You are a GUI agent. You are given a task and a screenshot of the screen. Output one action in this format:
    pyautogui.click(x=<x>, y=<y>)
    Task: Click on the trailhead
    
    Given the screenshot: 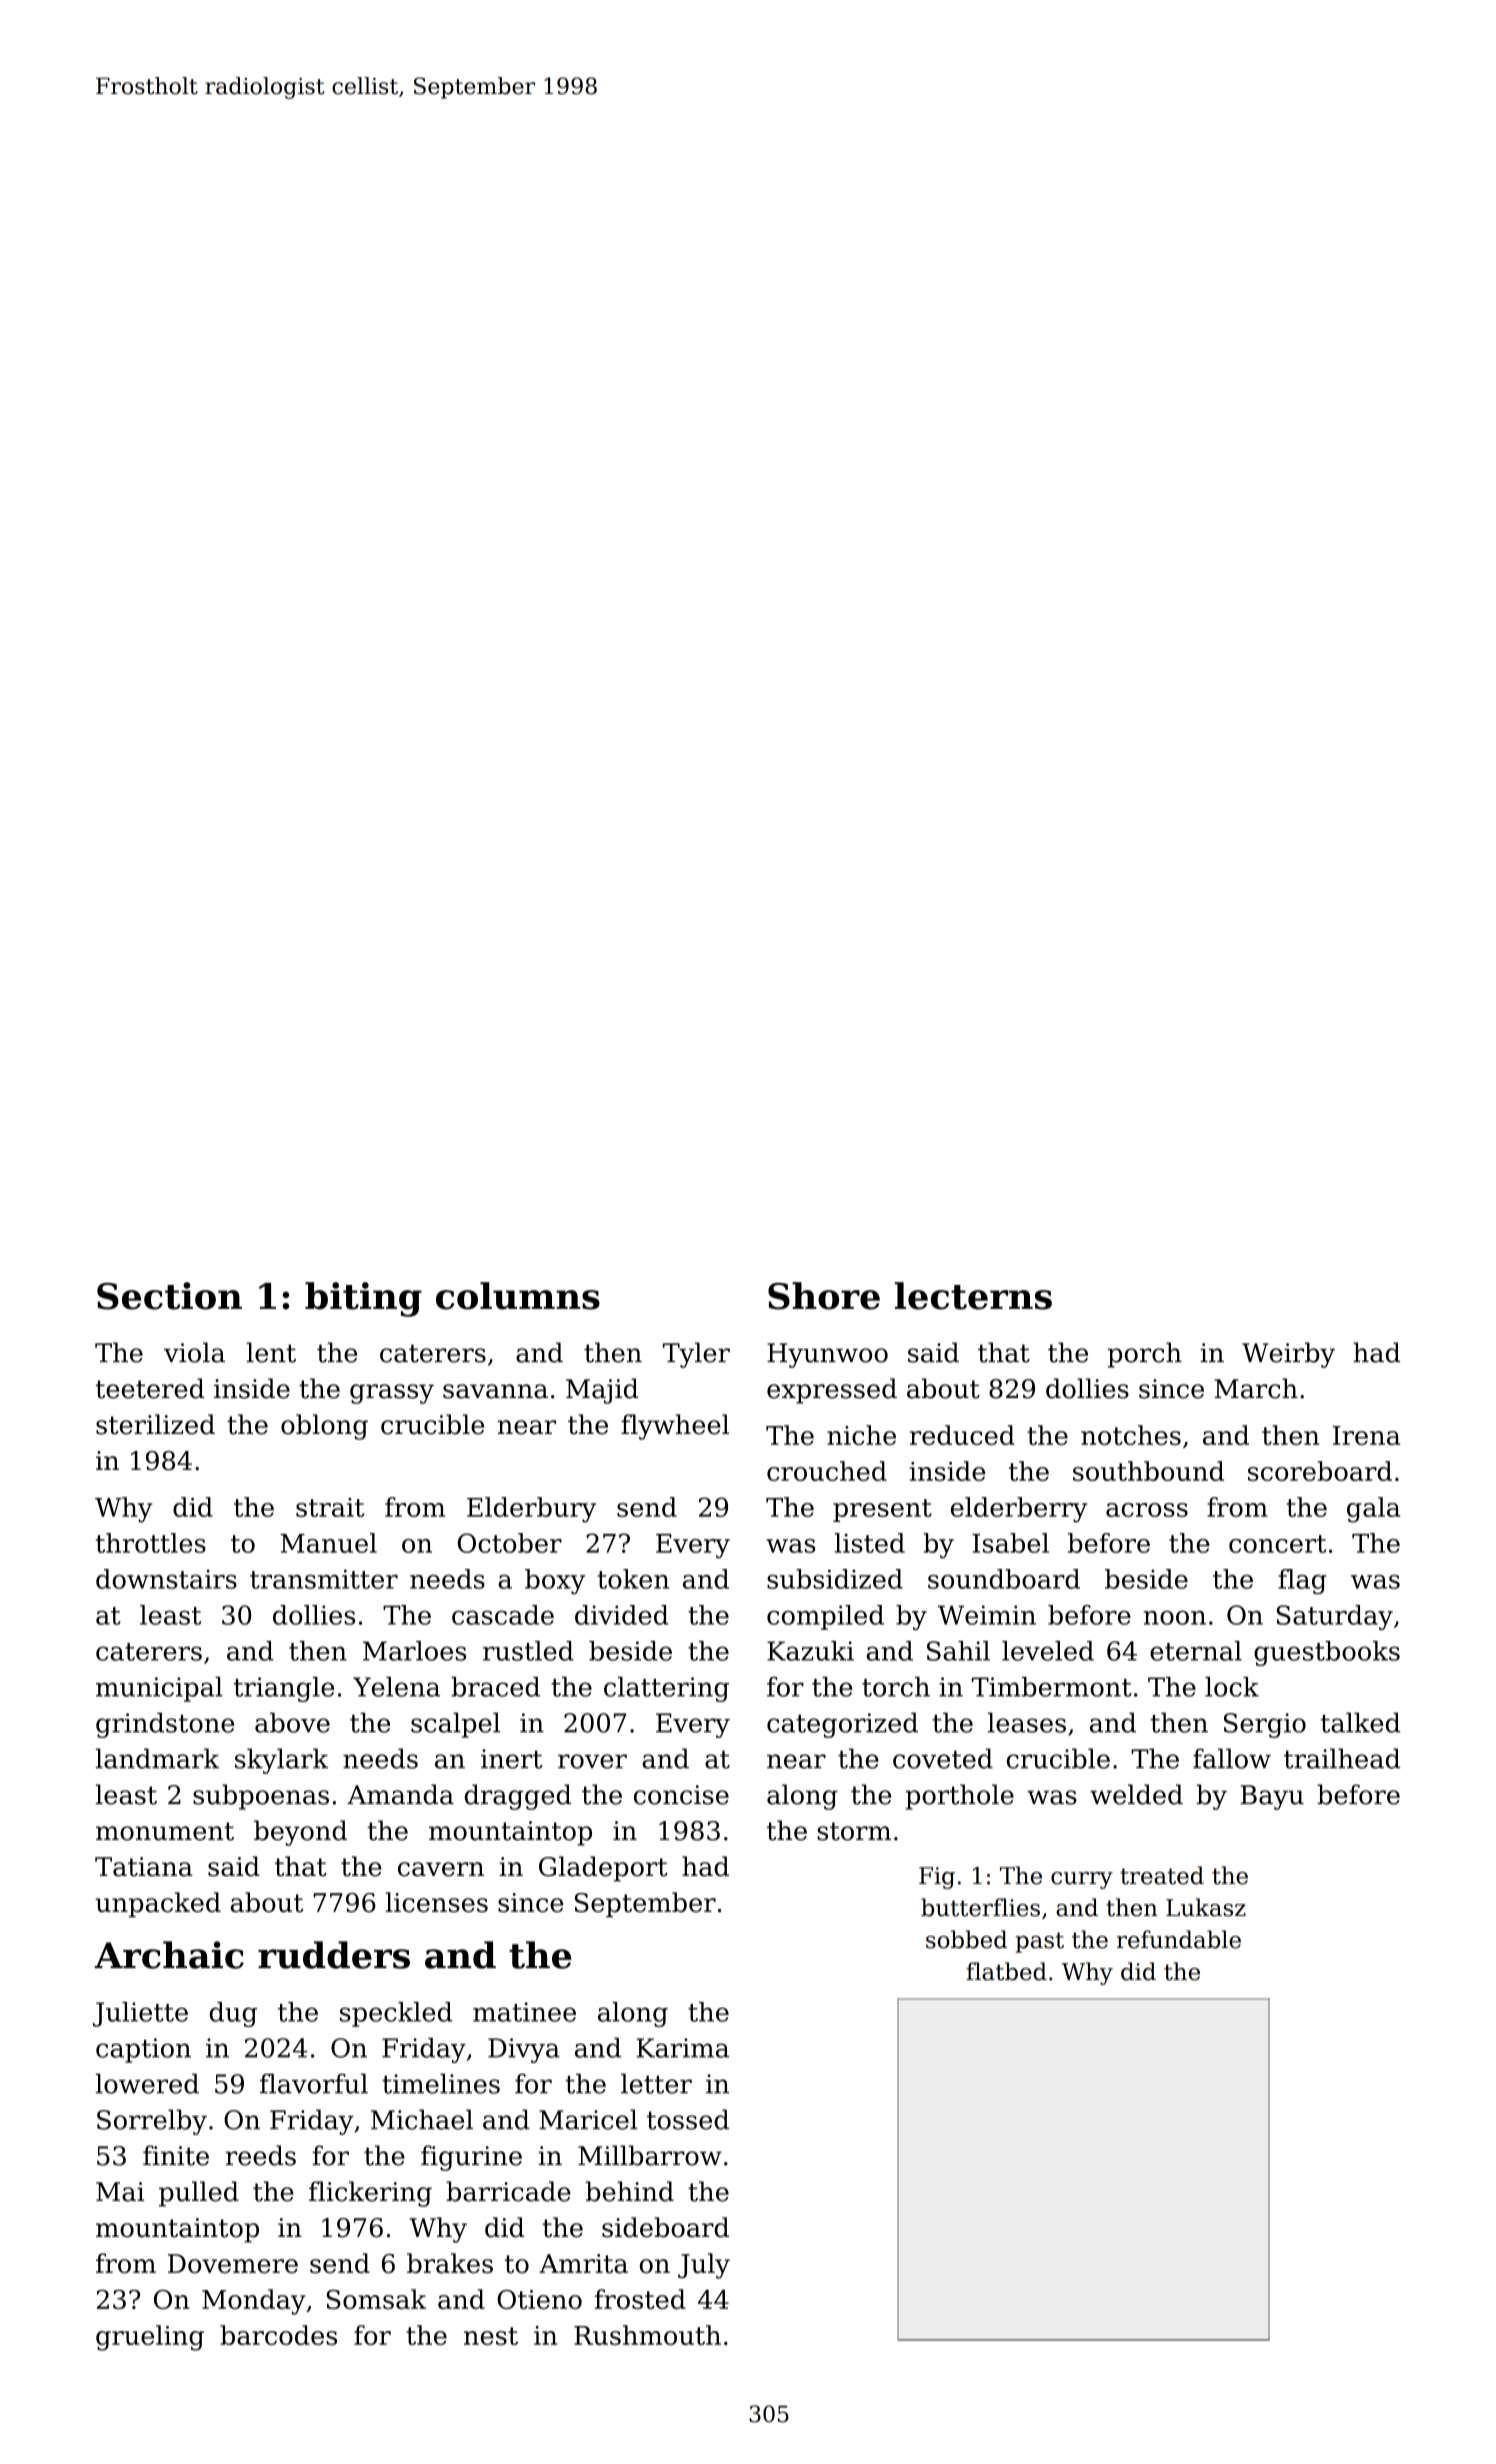 What is the action you would take?
    pyautogui.click(x=1342, y=1758)
